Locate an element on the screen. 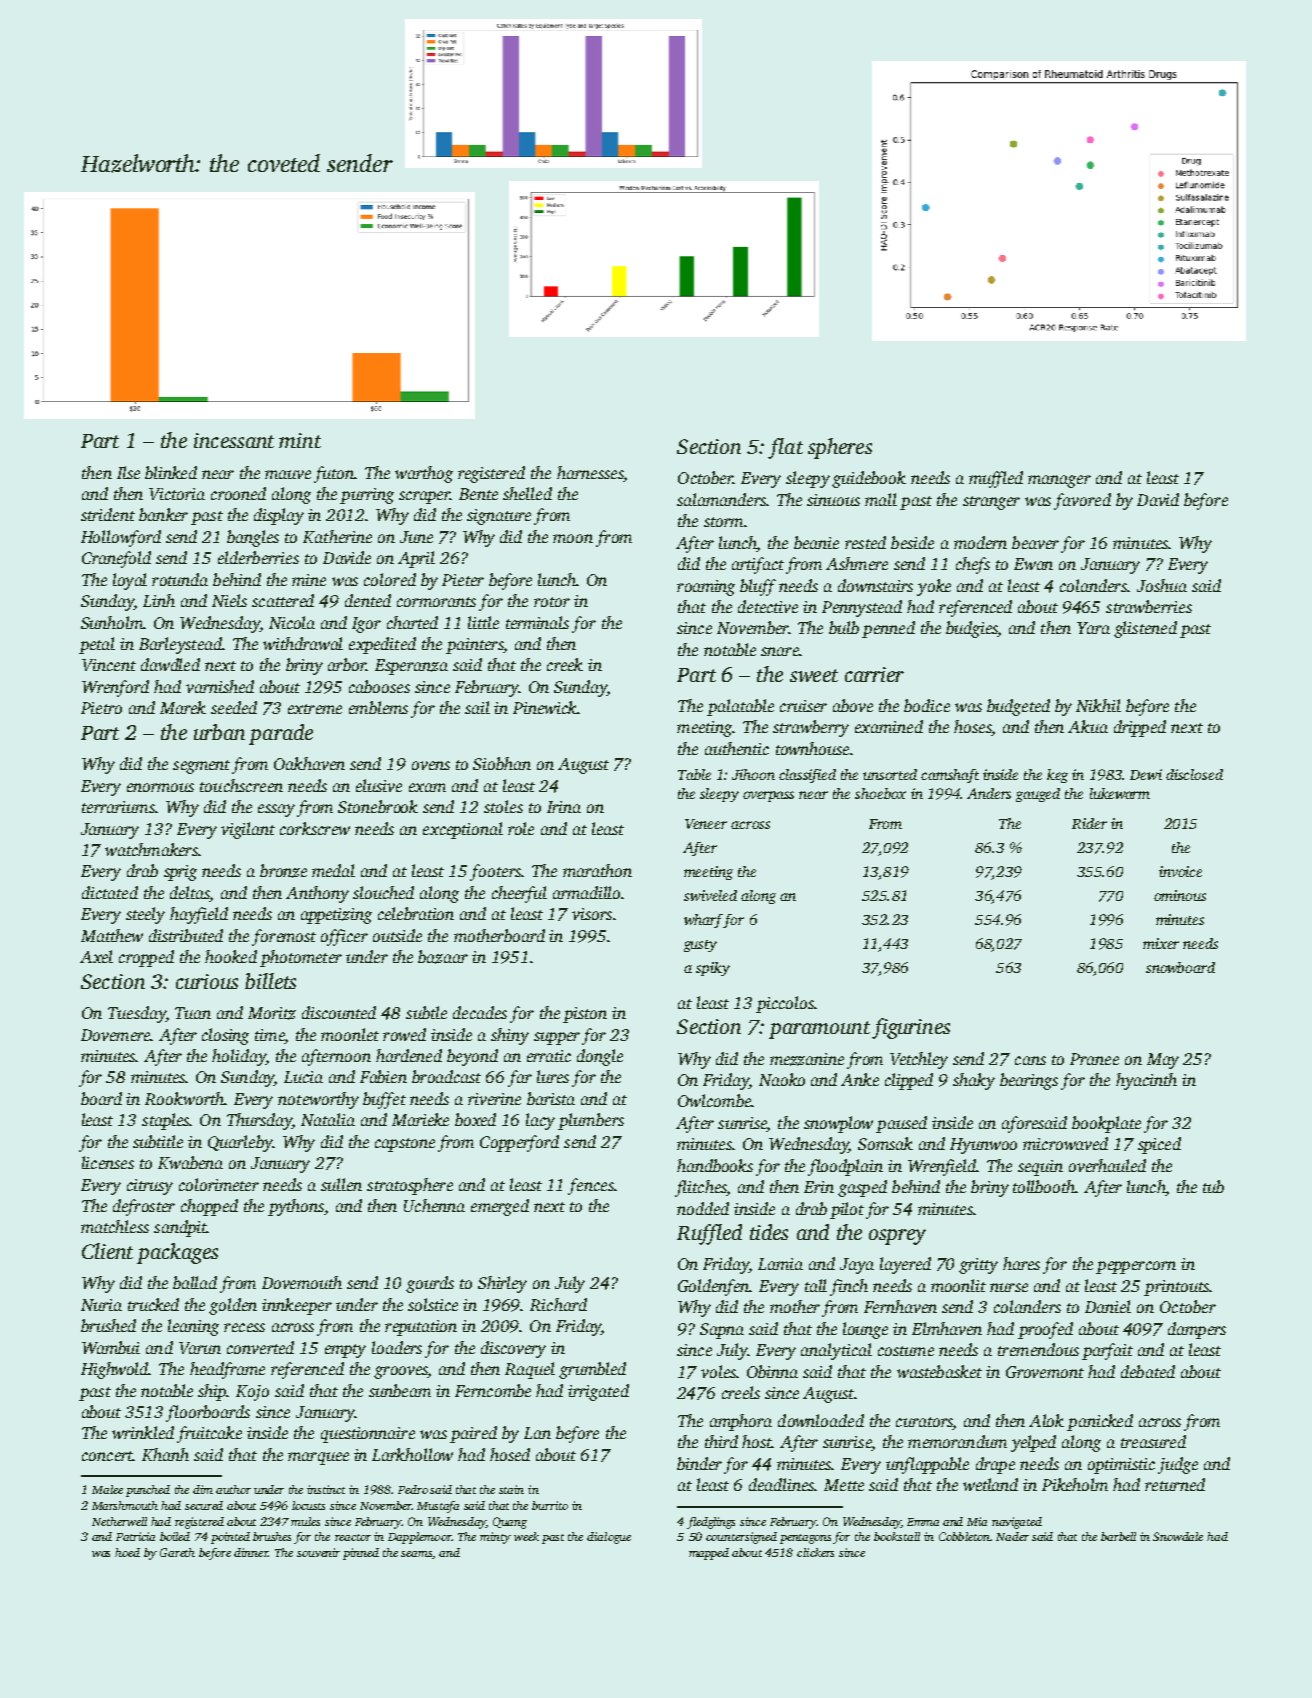 This screenshot has width=1312, height=1698. handbooks is located at coordinates (715, 1165).
